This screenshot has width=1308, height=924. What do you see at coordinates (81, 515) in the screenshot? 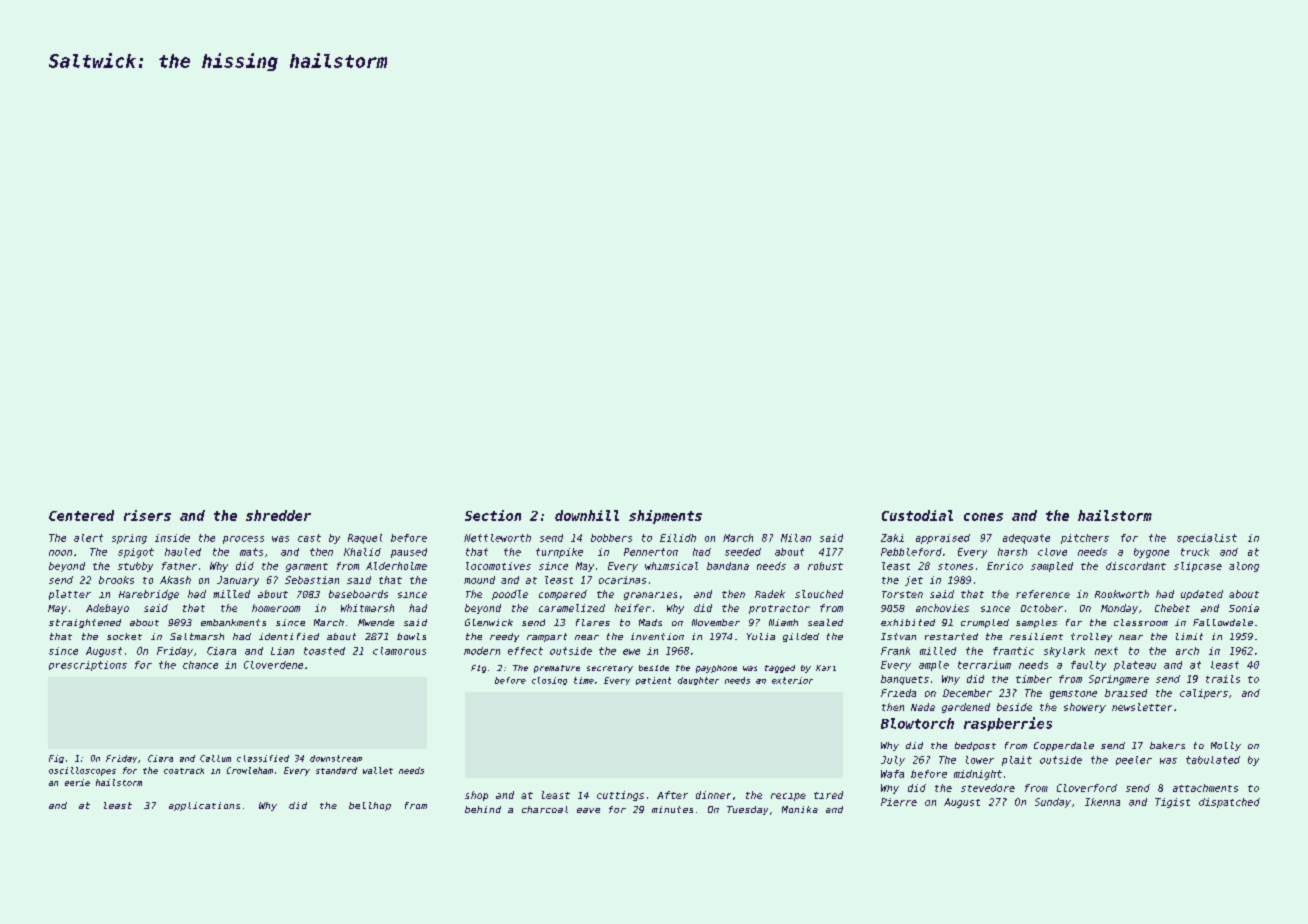
I see `Centered` at bounding box center [81, 515].
